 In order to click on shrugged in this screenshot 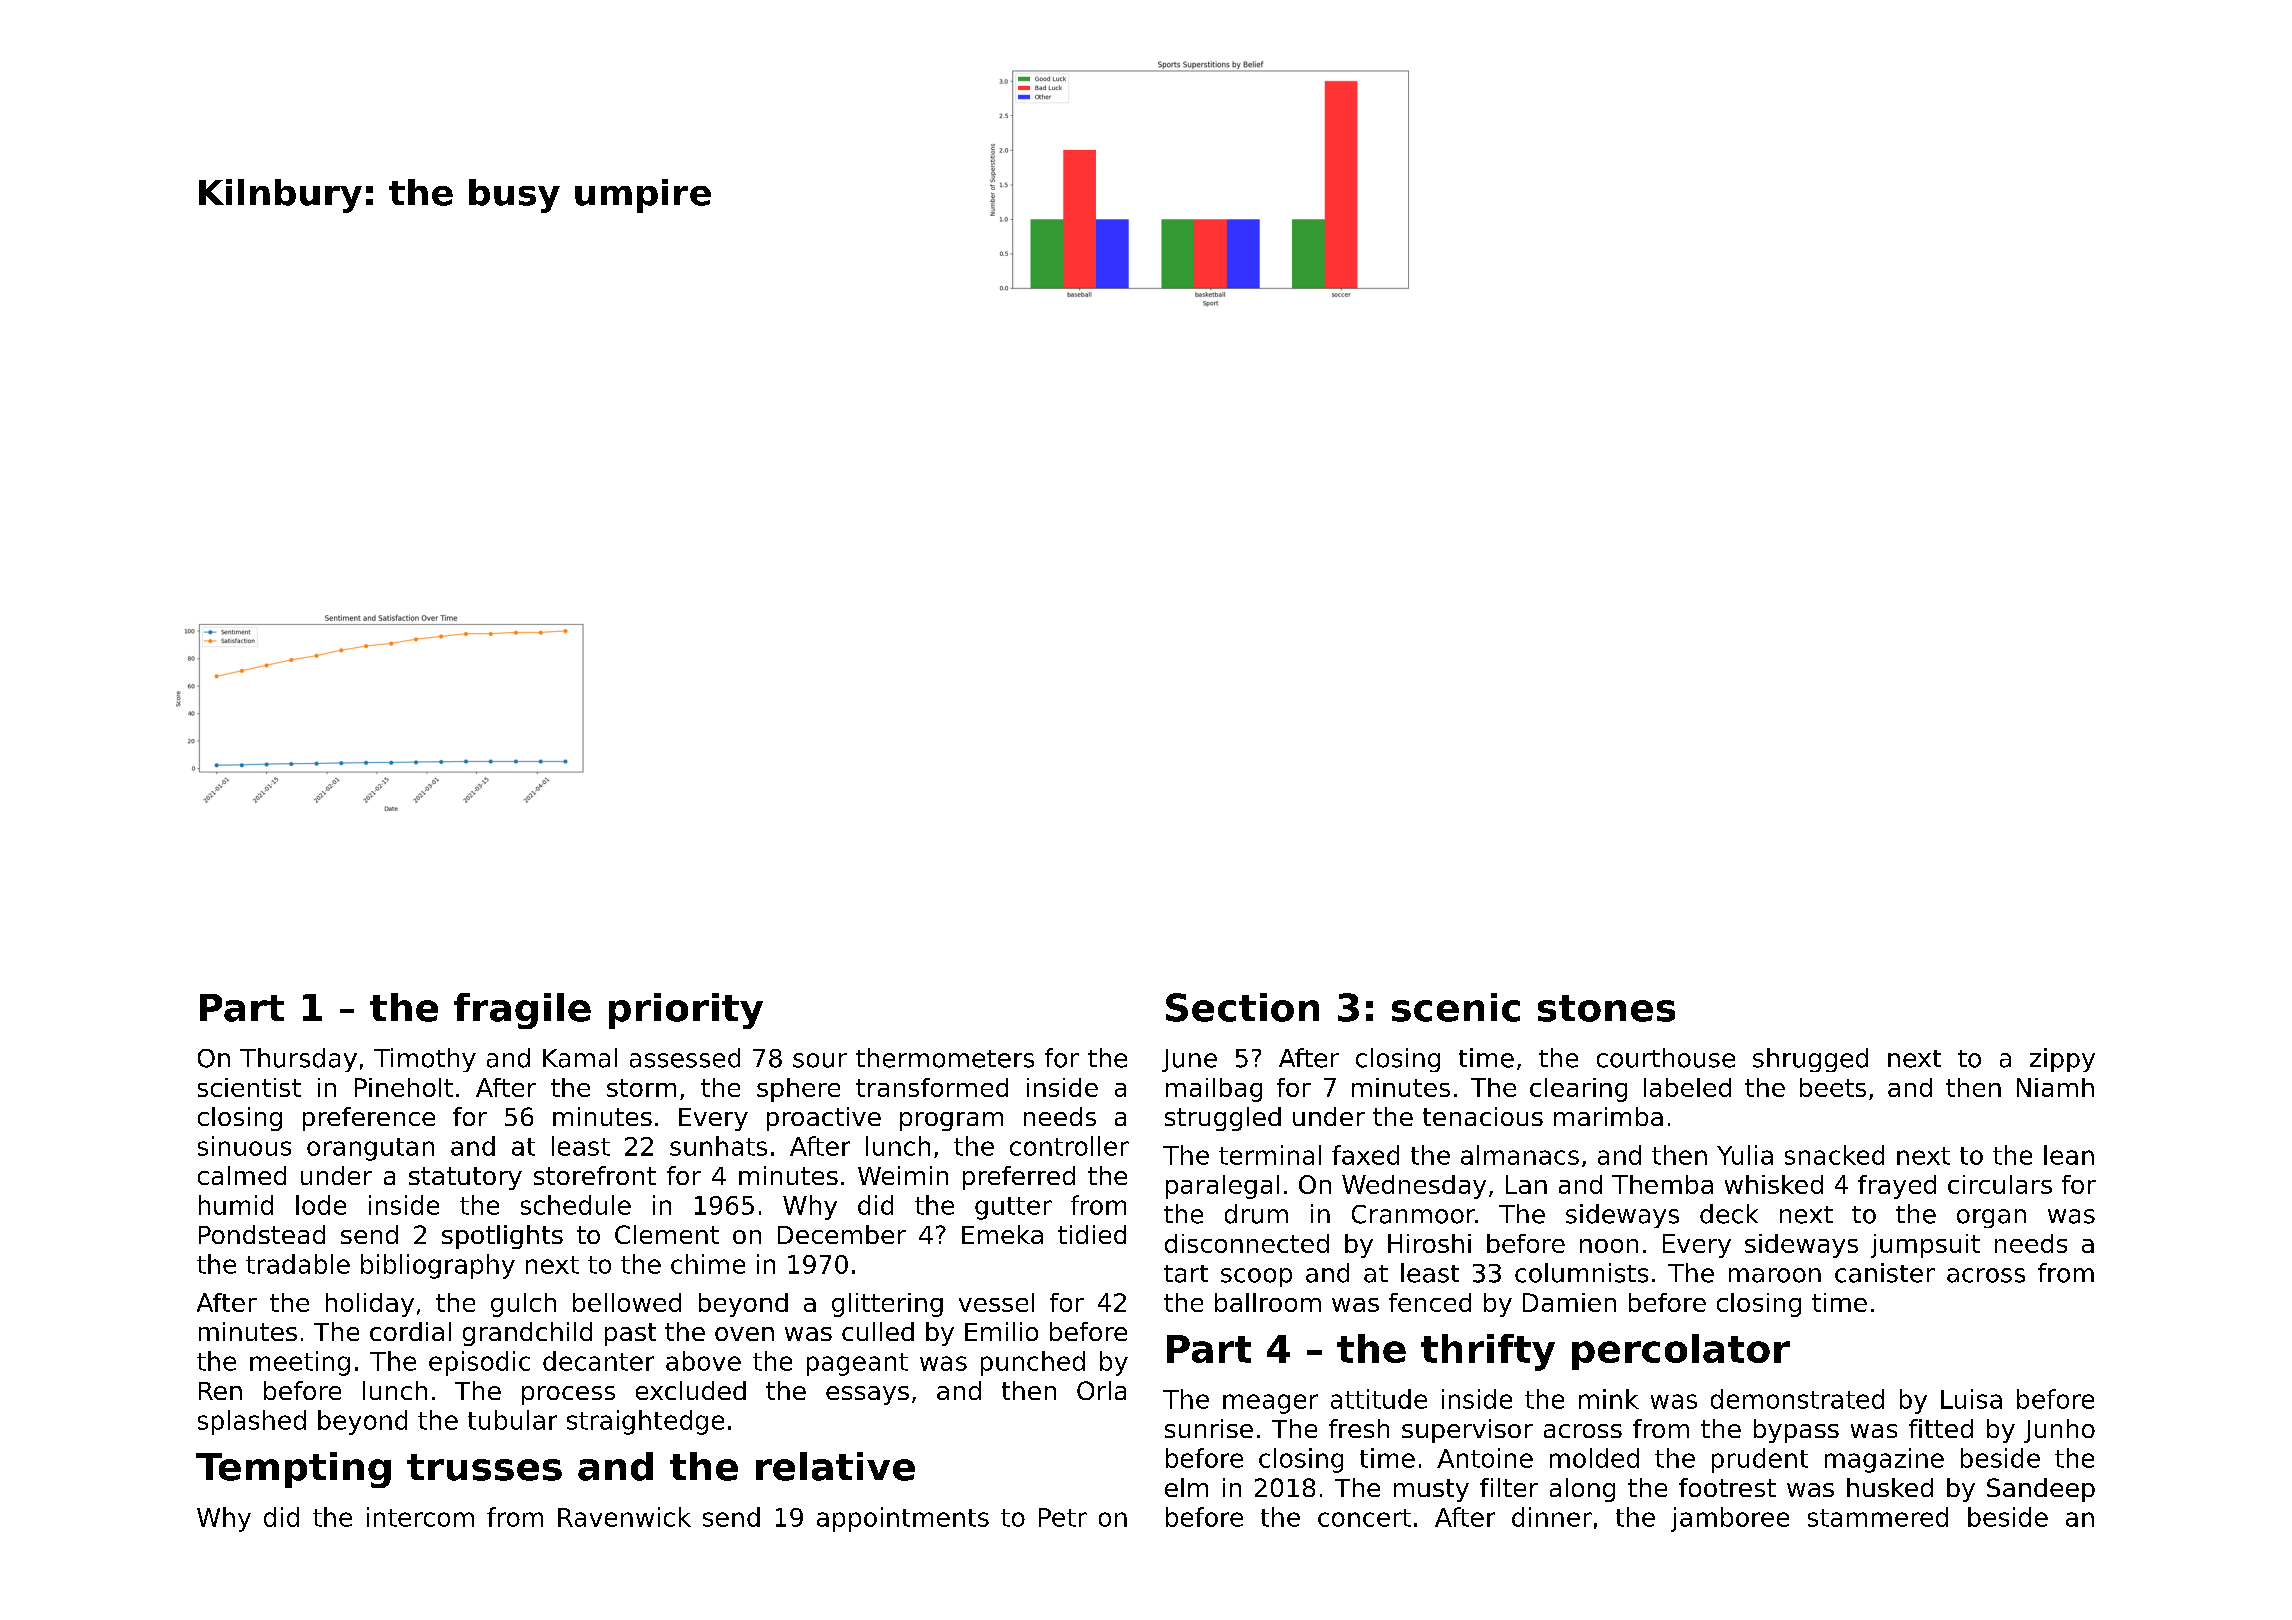, I will do `click(1810, 1060)`.
